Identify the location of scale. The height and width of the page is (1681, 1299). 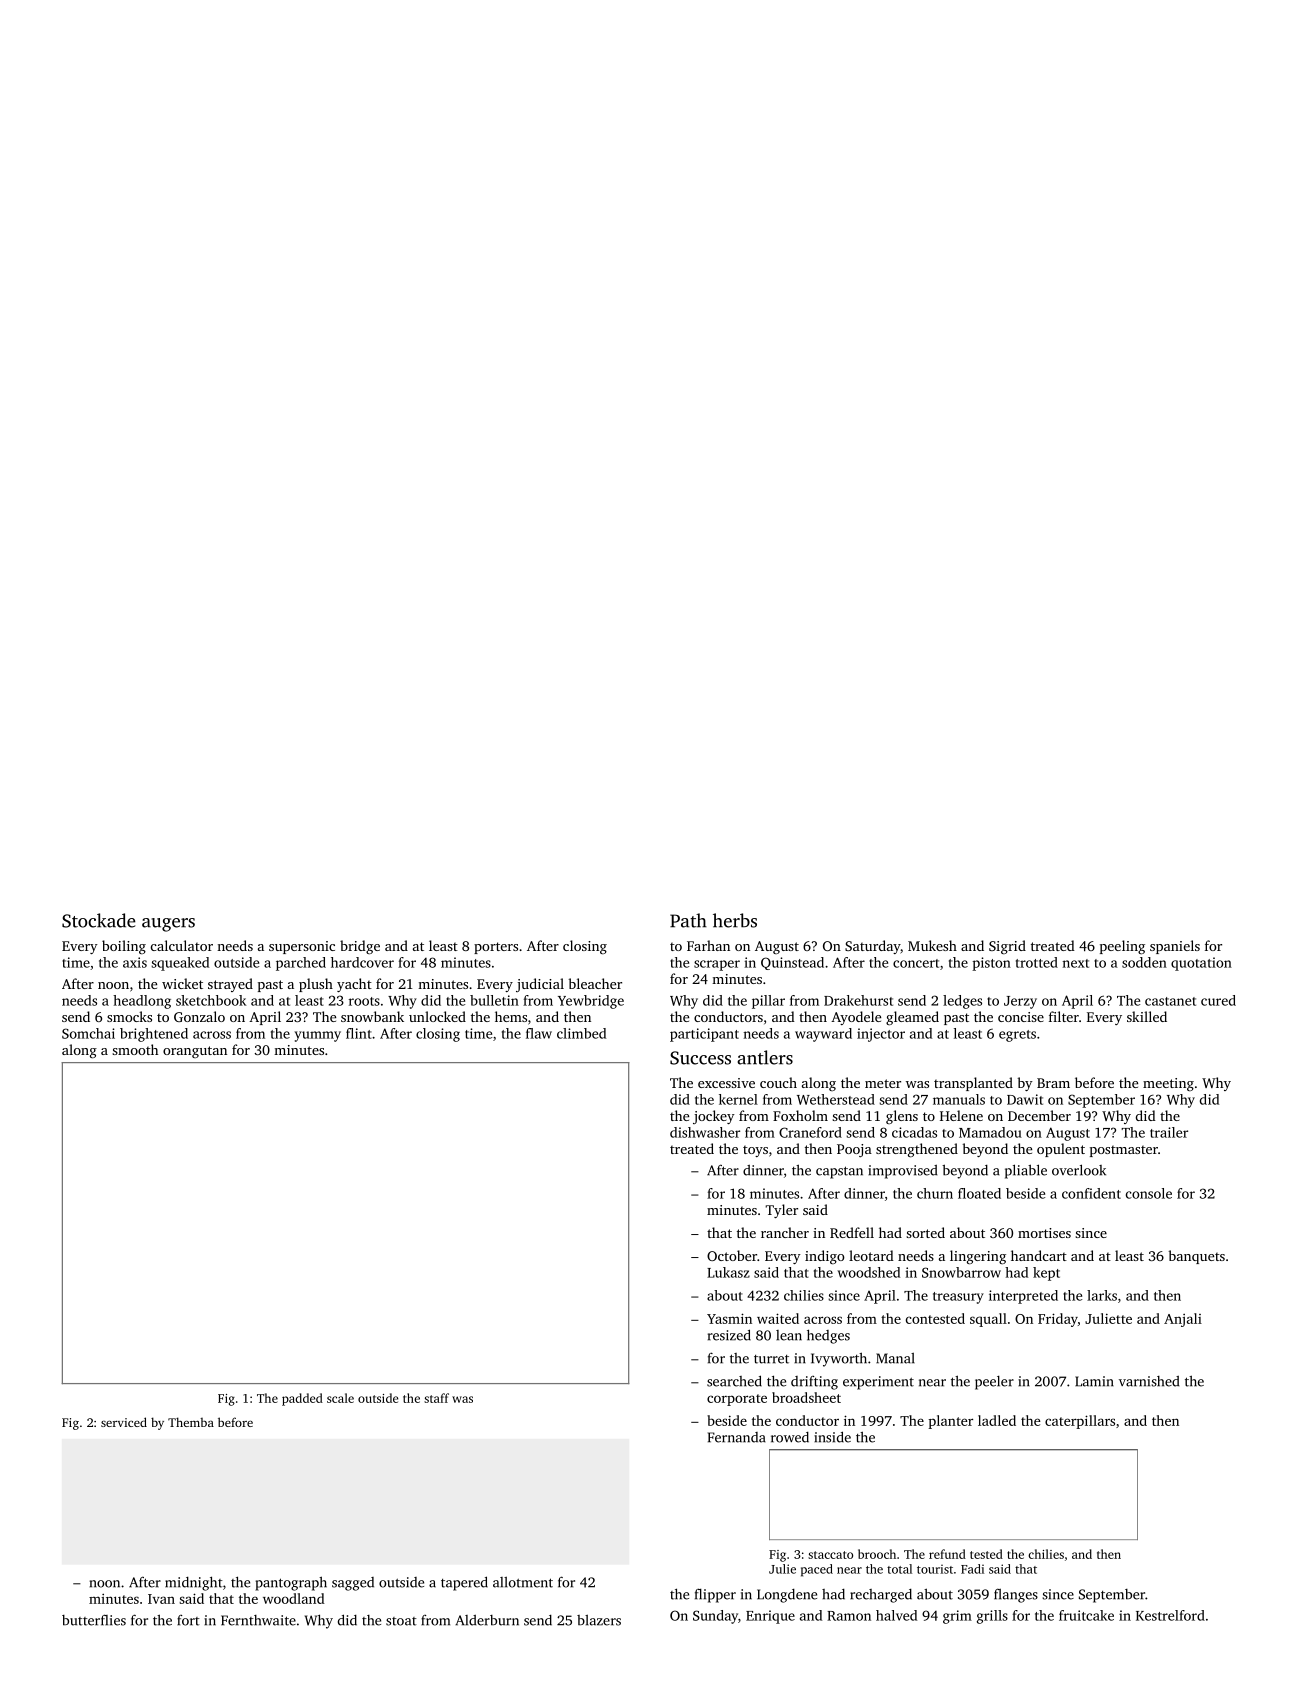
(340, 1398).
